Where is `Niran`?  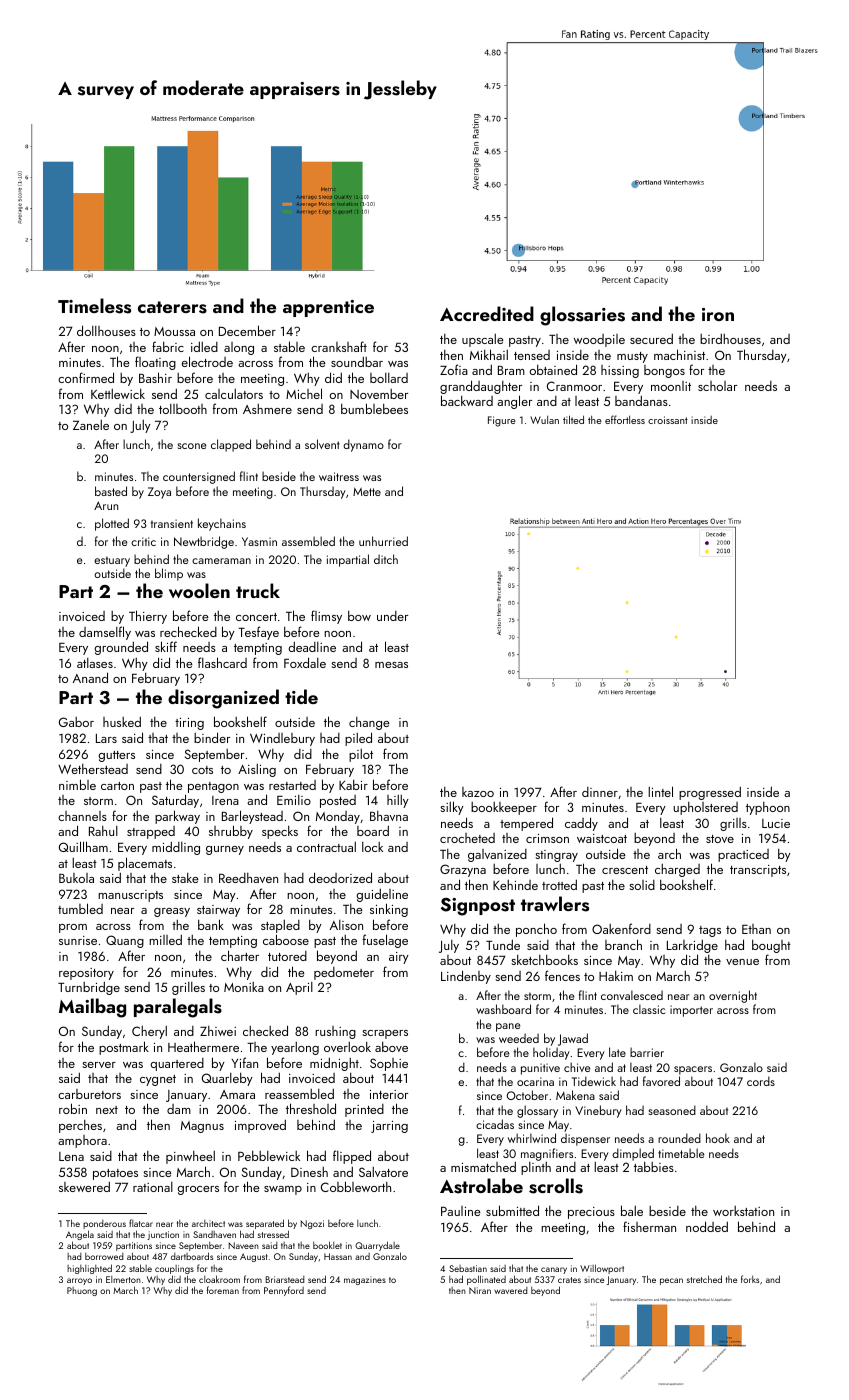 Niran is located at coordinates (480, 1290).
